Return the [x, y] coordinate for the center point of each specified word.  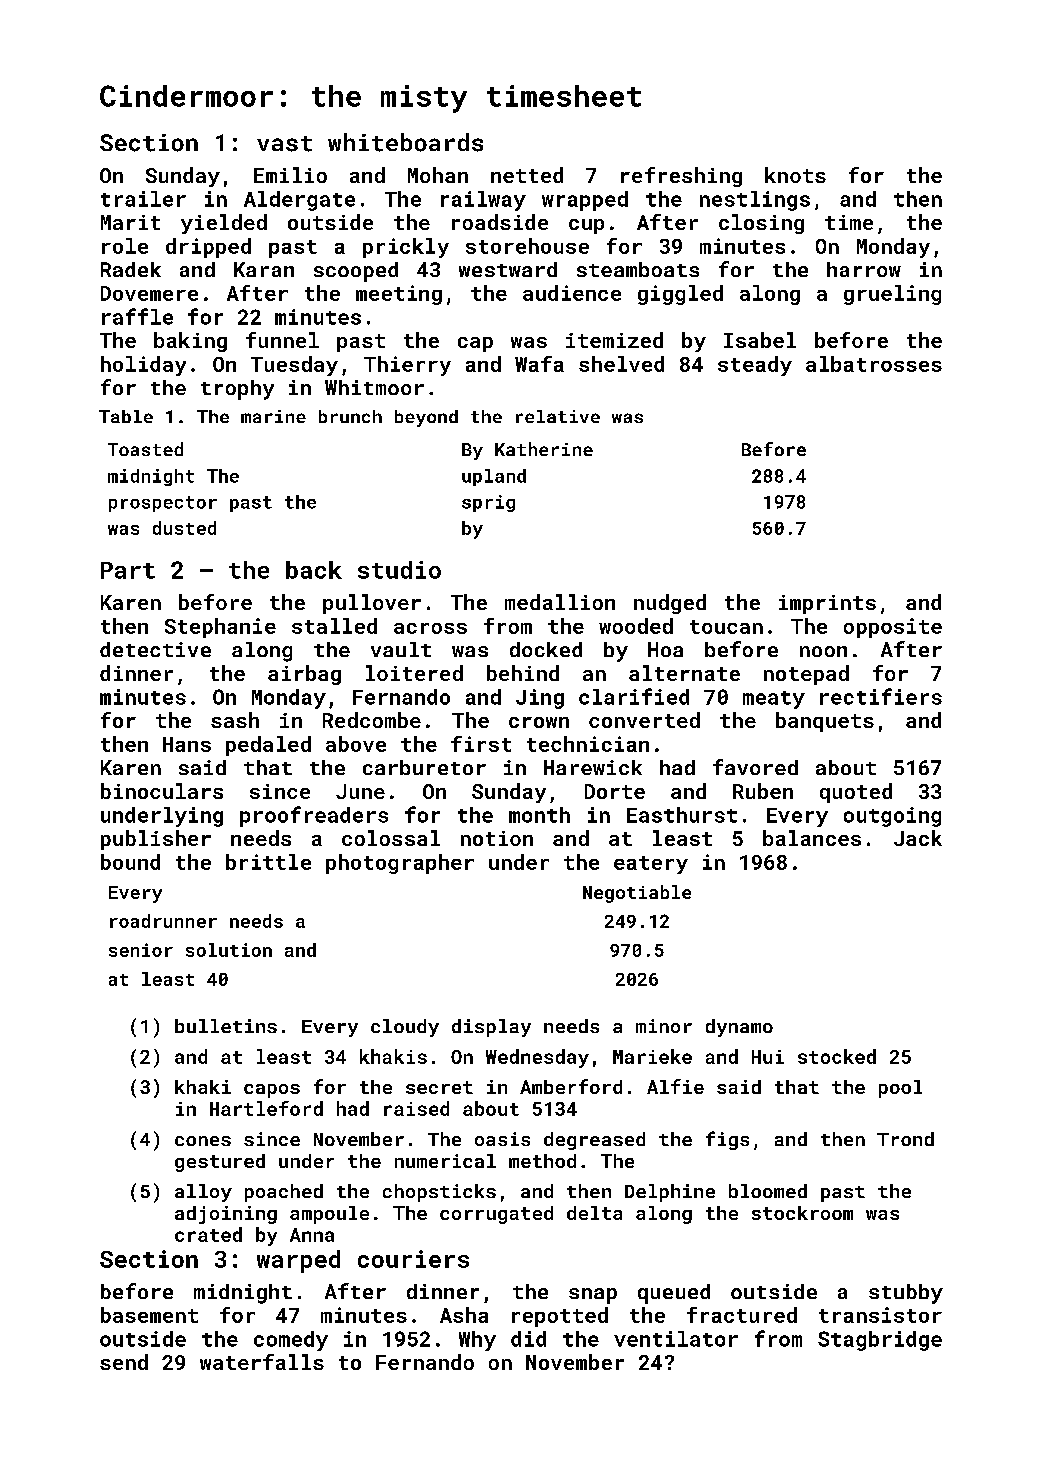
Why [477, 1341]
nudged [670, 604]
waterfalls [262, 1362]
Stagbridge [880, 1341]
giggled [680, 295]
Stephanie [220, 628]
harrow [864, 269]
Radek [131, 269]
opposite [893, 628]
